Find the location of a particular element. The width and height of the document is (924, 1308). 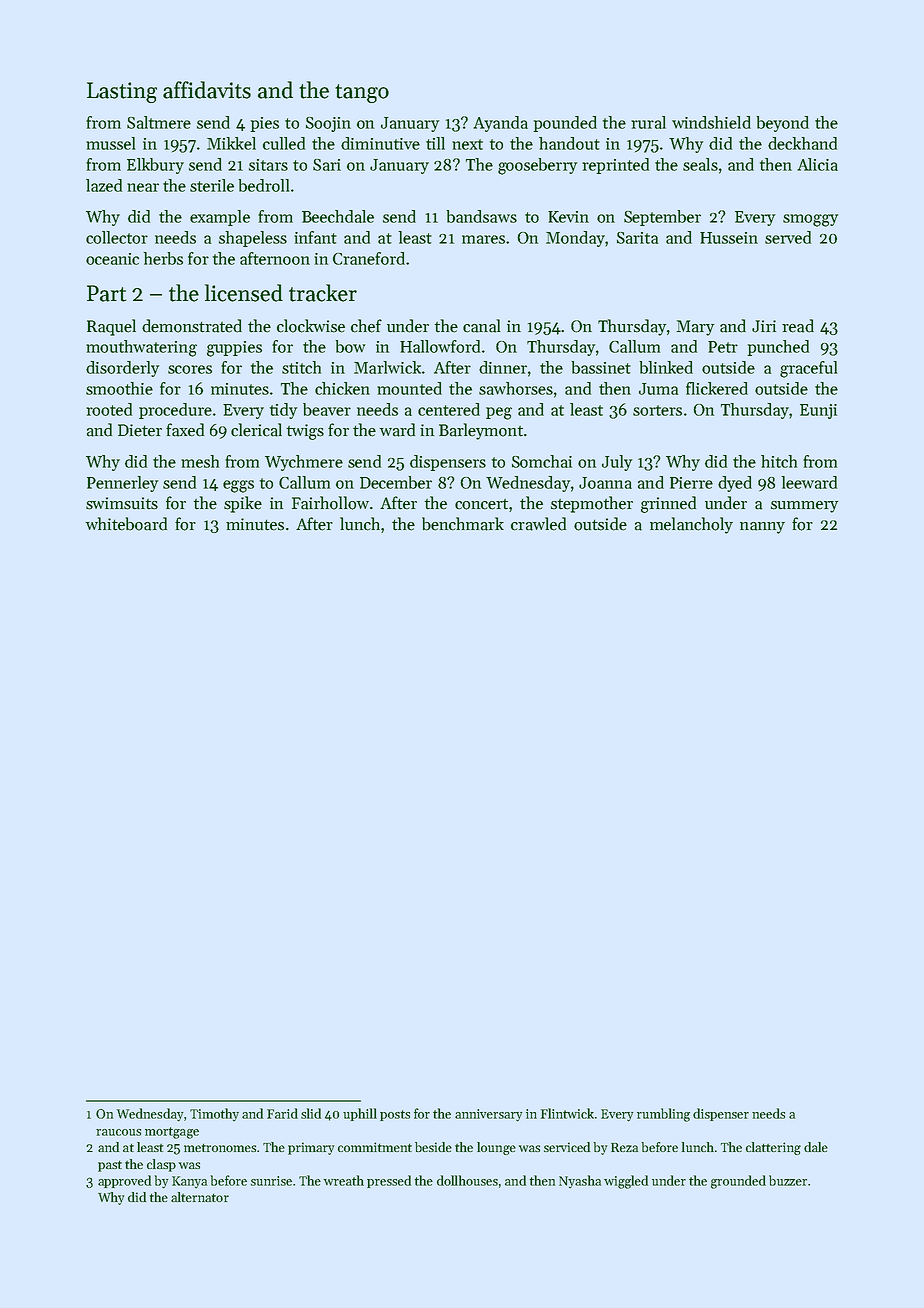

September is located at coordinates (662, 218).
